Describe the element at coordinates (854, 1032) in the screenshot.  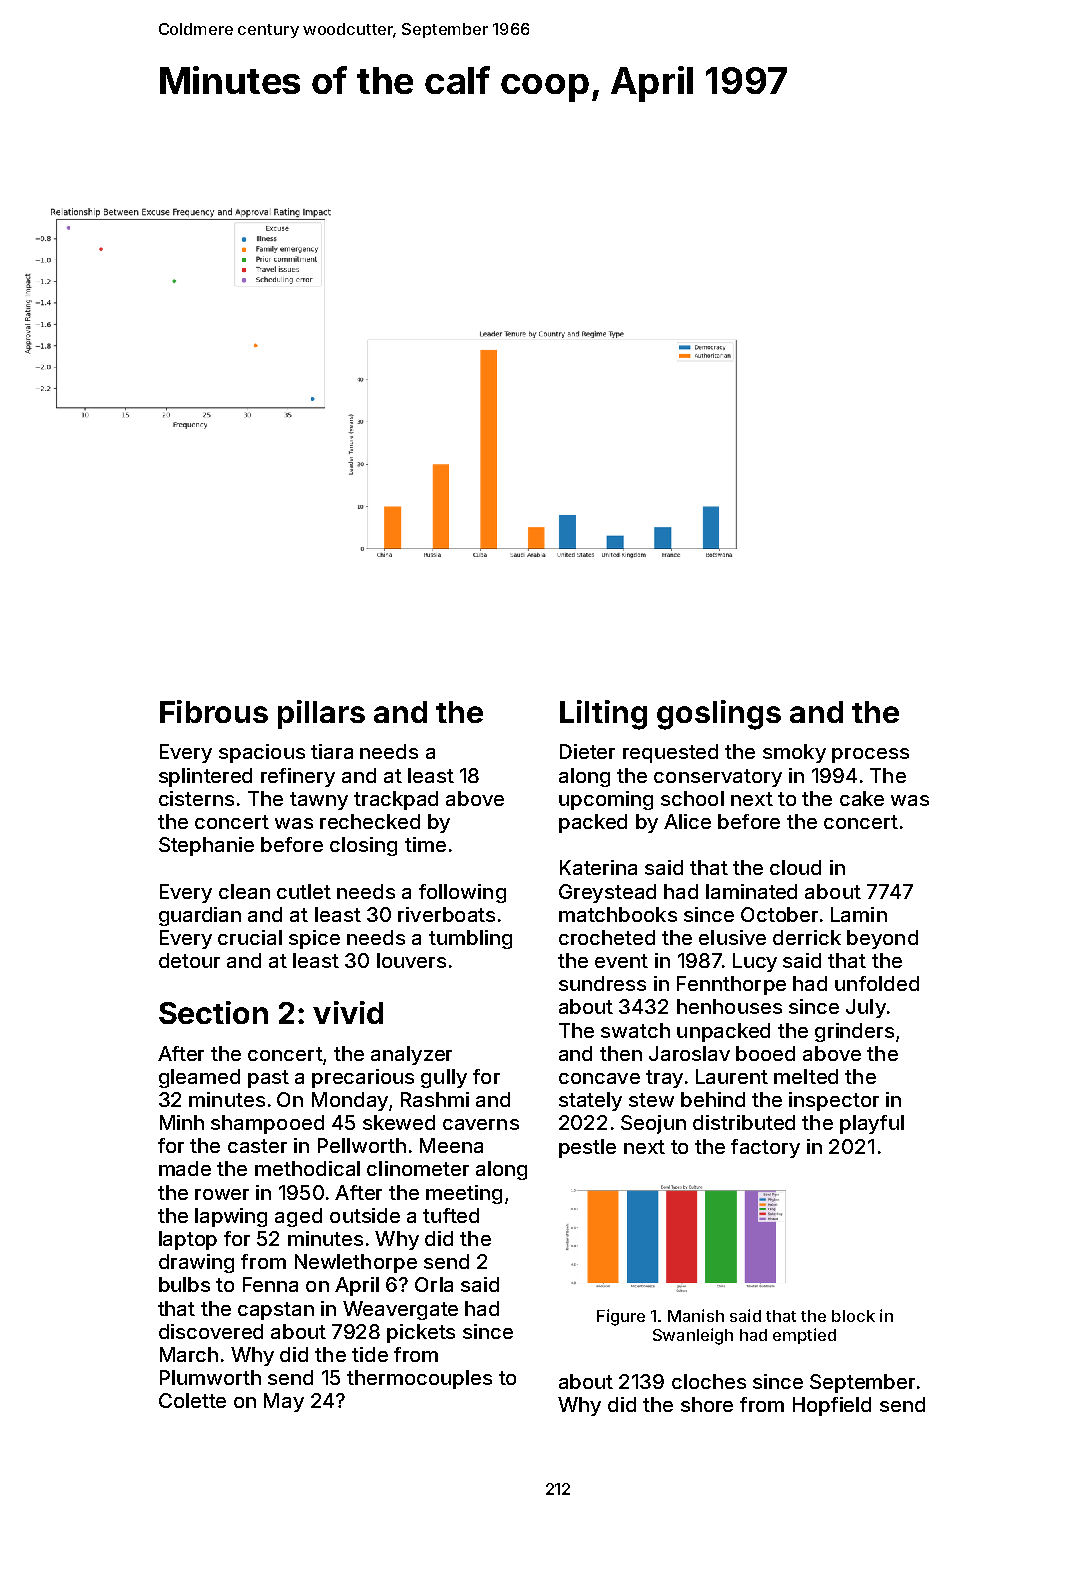
I see `grinders` at that location.
